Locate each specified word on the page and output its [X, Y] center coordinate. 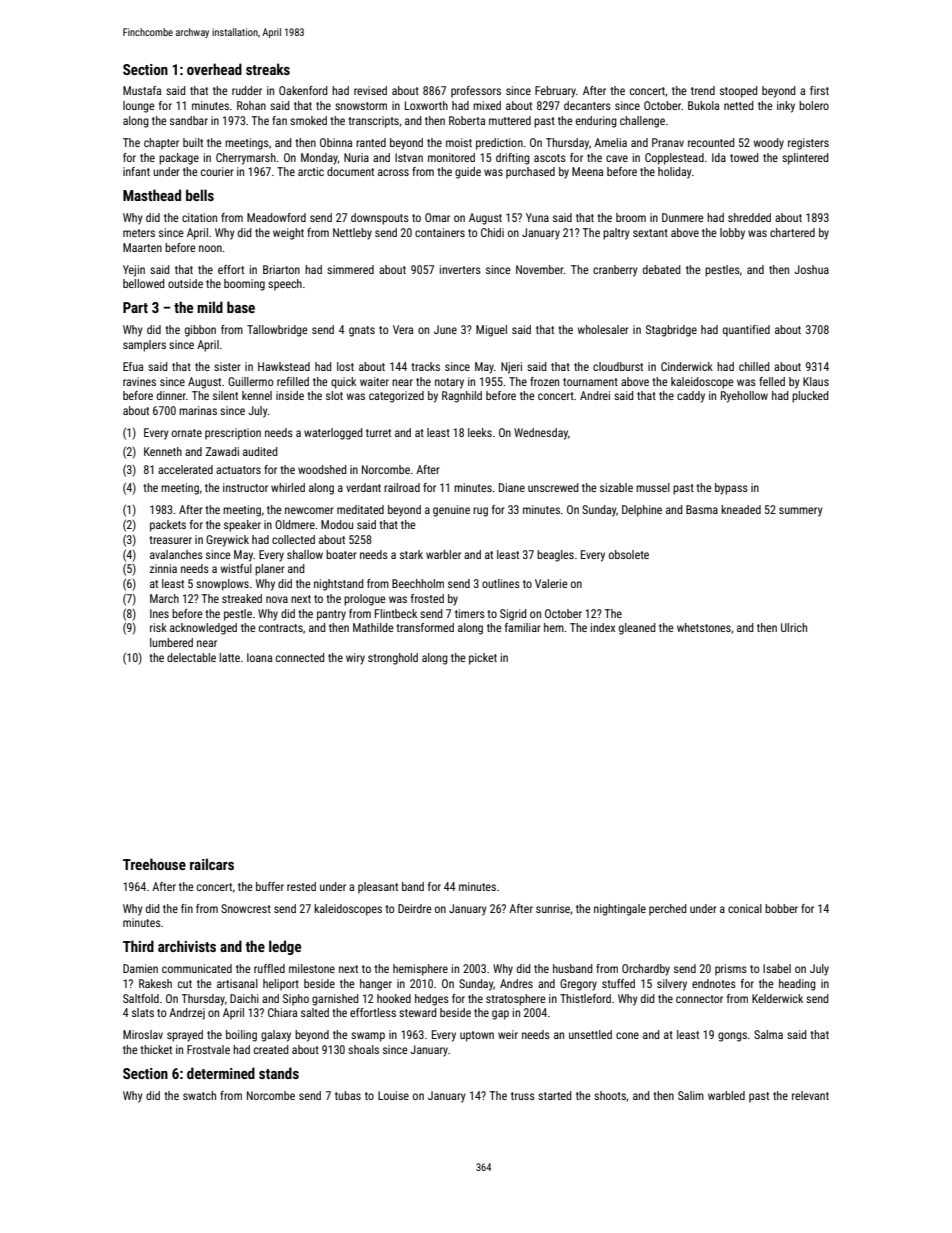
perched [668, 910]
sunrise [553, 908]
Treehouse [154, 864]
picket [483, 659]
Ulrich [794, 627]
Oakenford [303, 90]
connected [300, 657]
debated [662, 269]
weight [288, 234]
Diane [512, 487]
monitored [451, 157]
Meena [587, 171]
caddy [691, 397]
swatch [199, 1095]
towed [744, 157]
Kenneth [163, 451]
